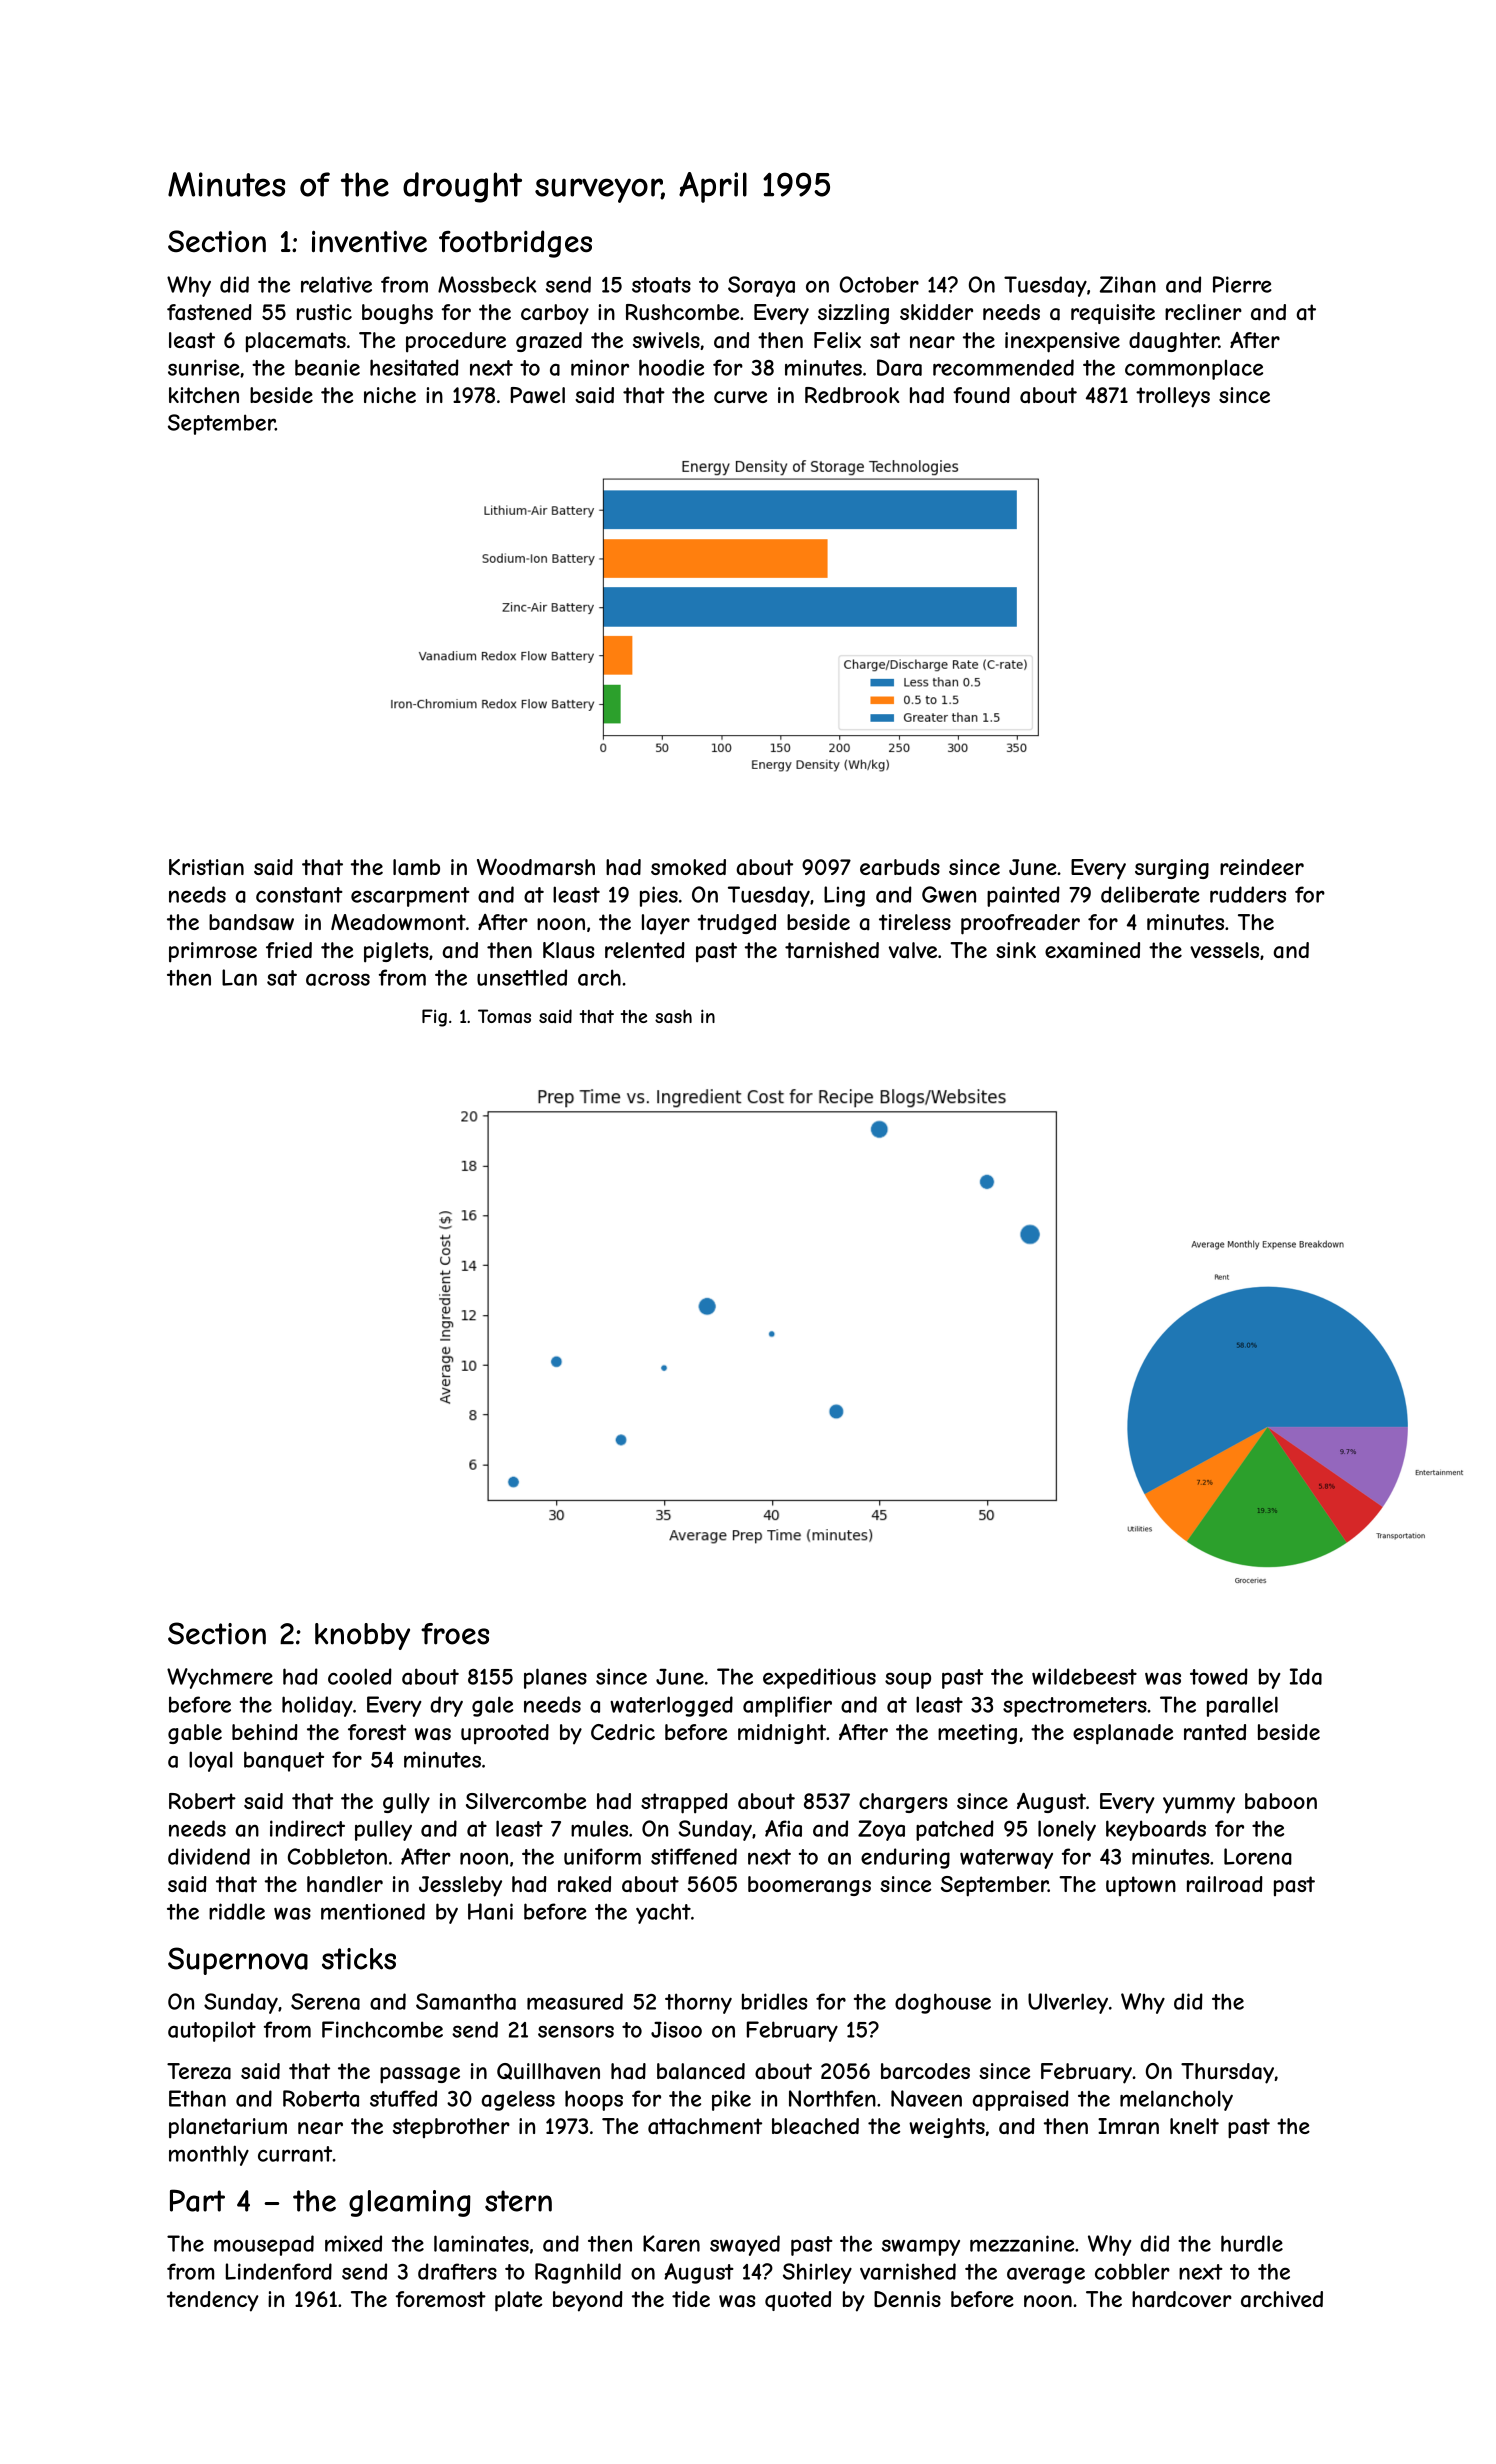  I want to click on tendency, so click(213, 2301).
